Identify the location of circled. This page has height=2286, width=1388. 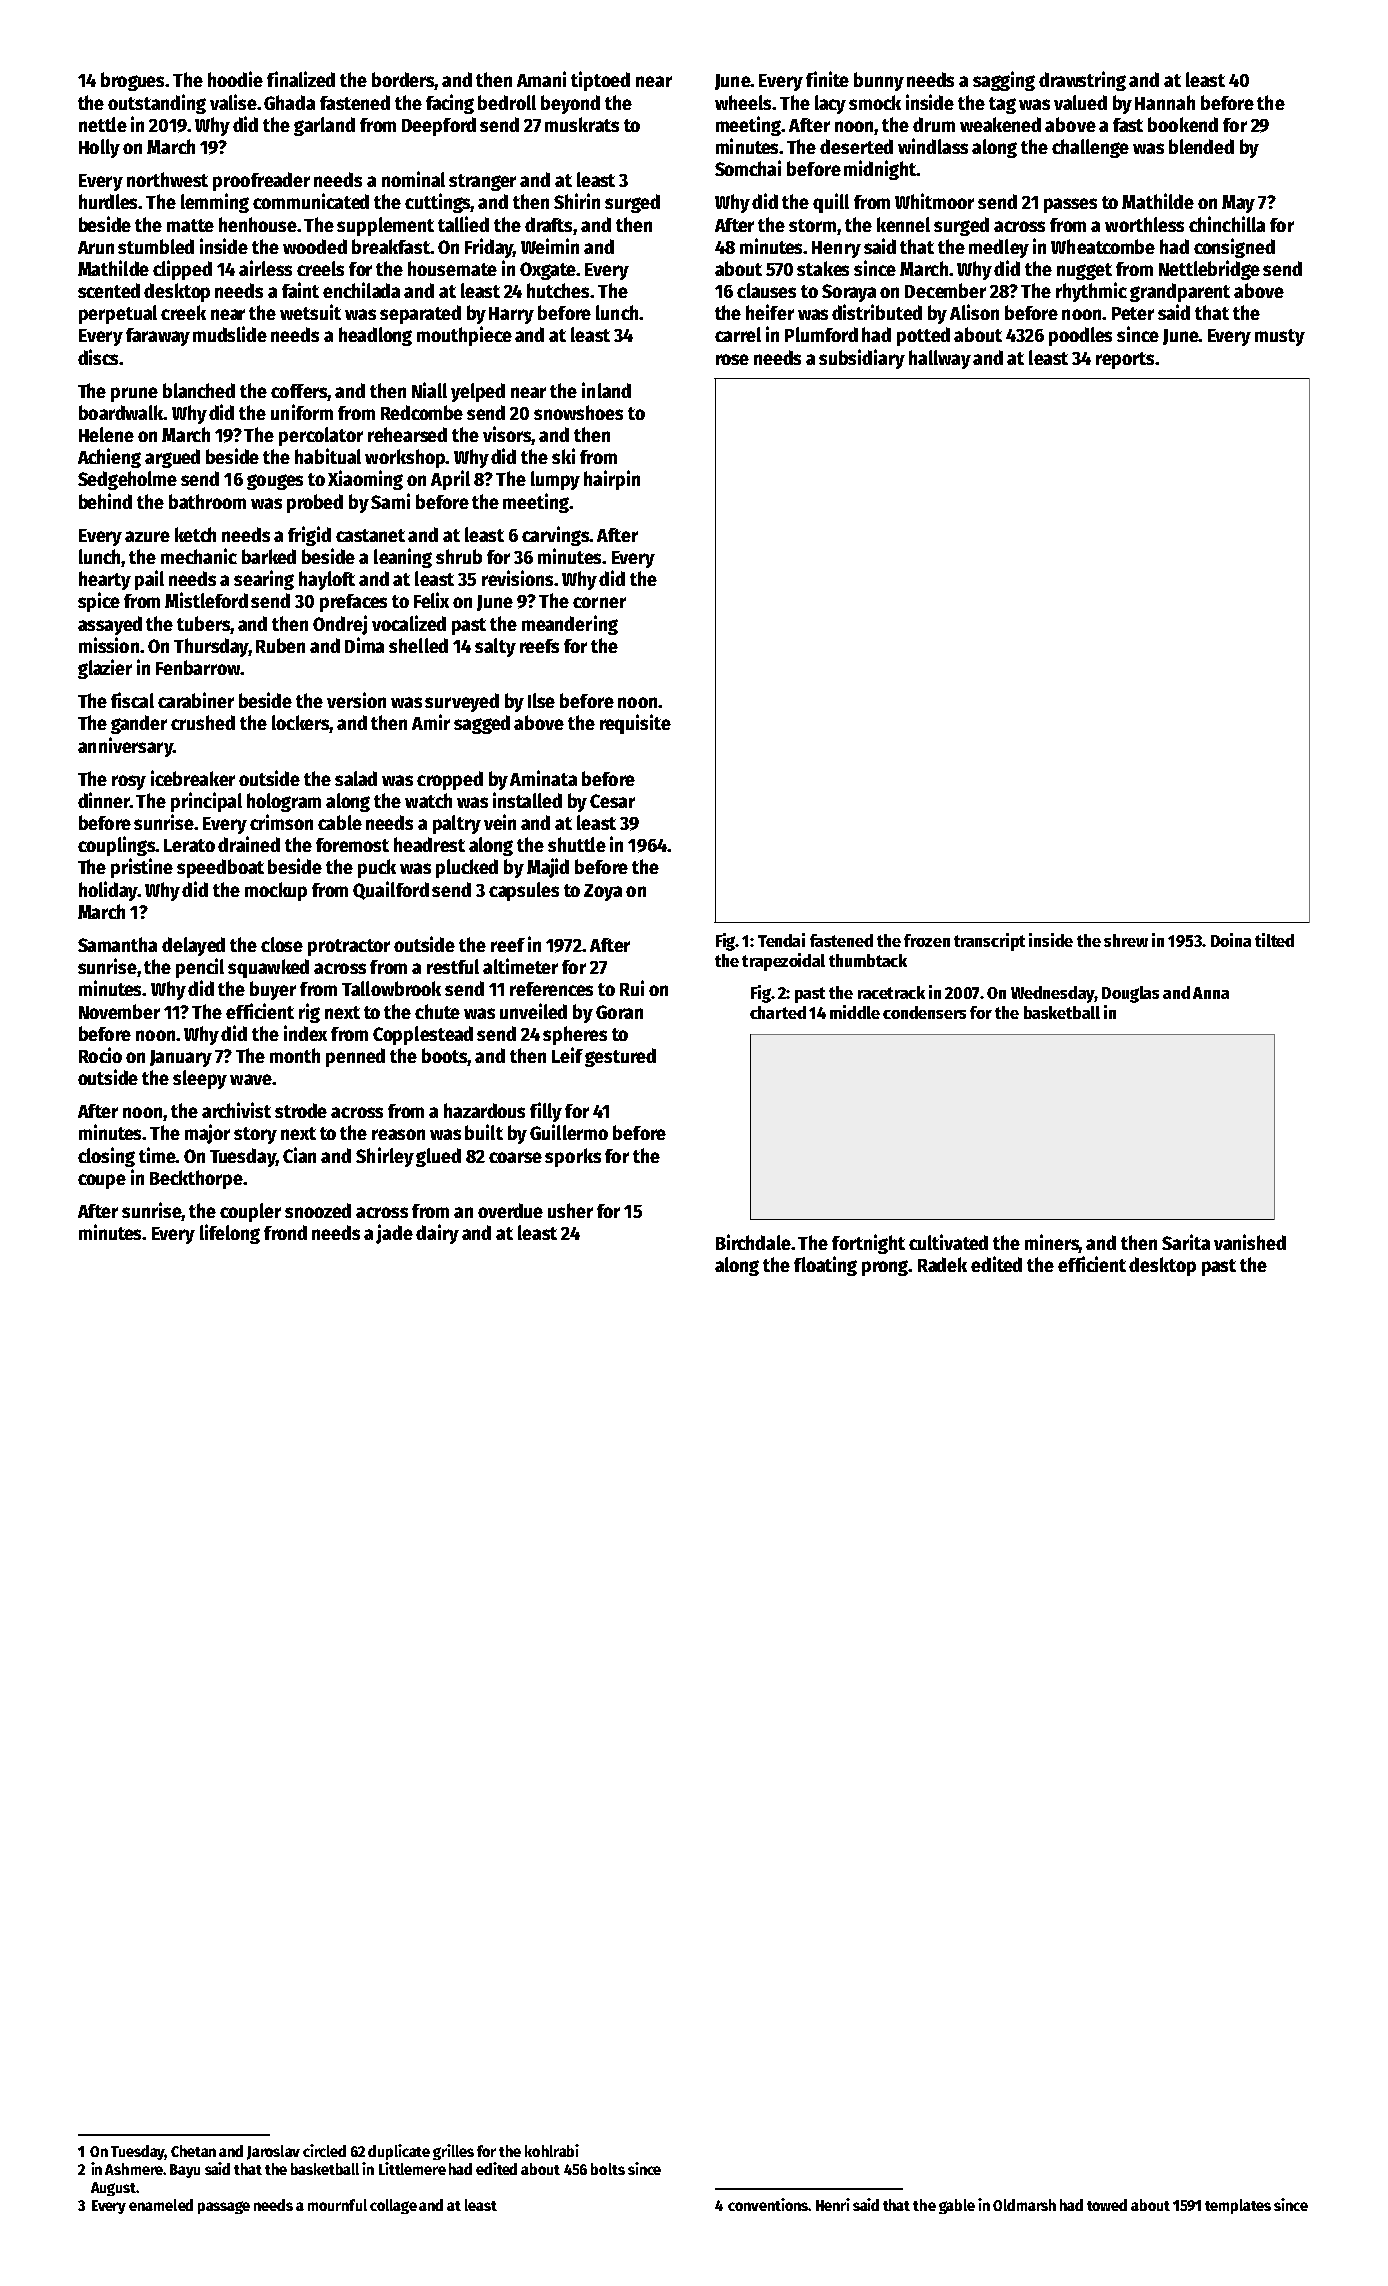
(324, 2150).
